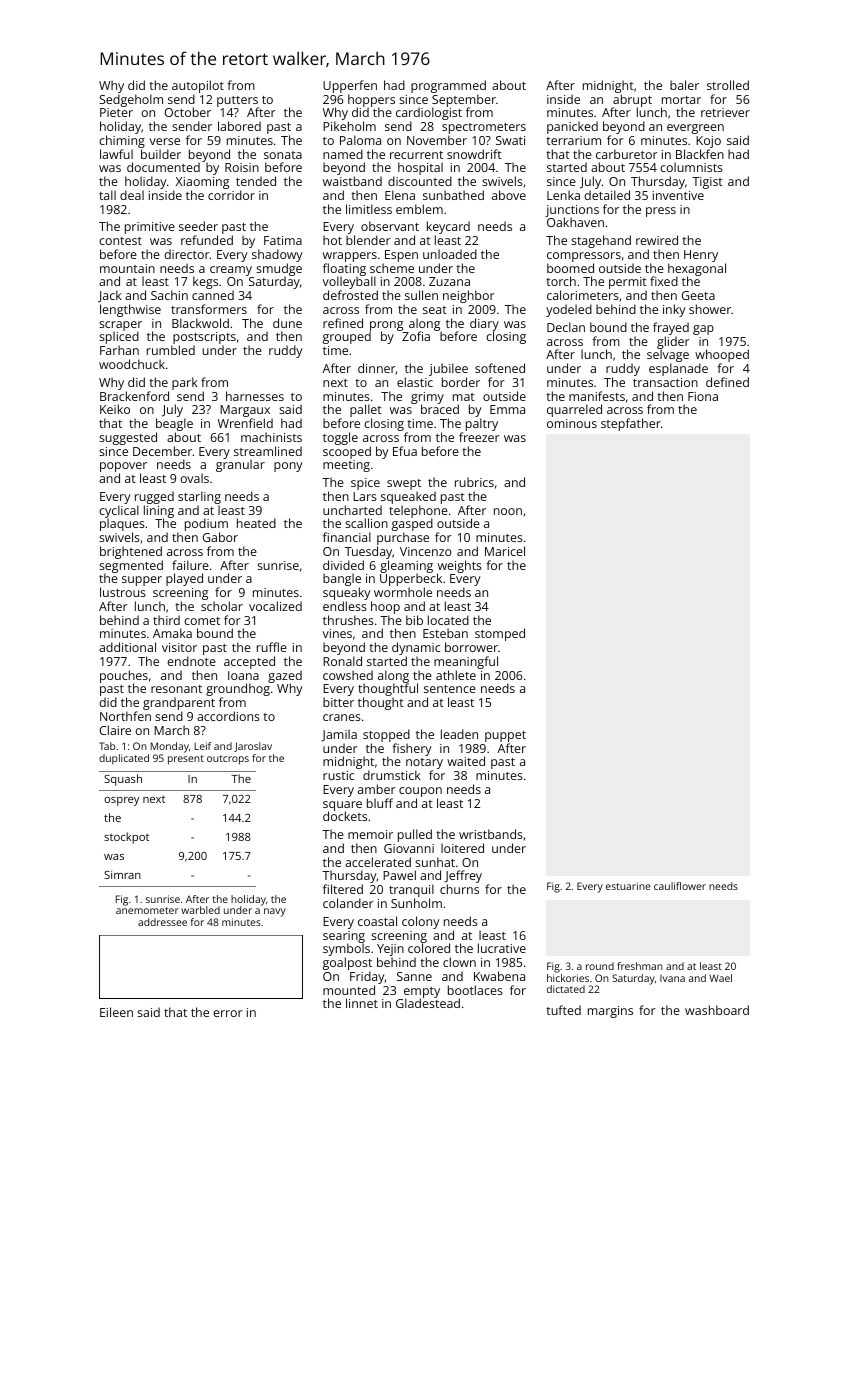  Describe the element at coordinates (505, 551) in the screenshot. I see `Maricel` at that location.
